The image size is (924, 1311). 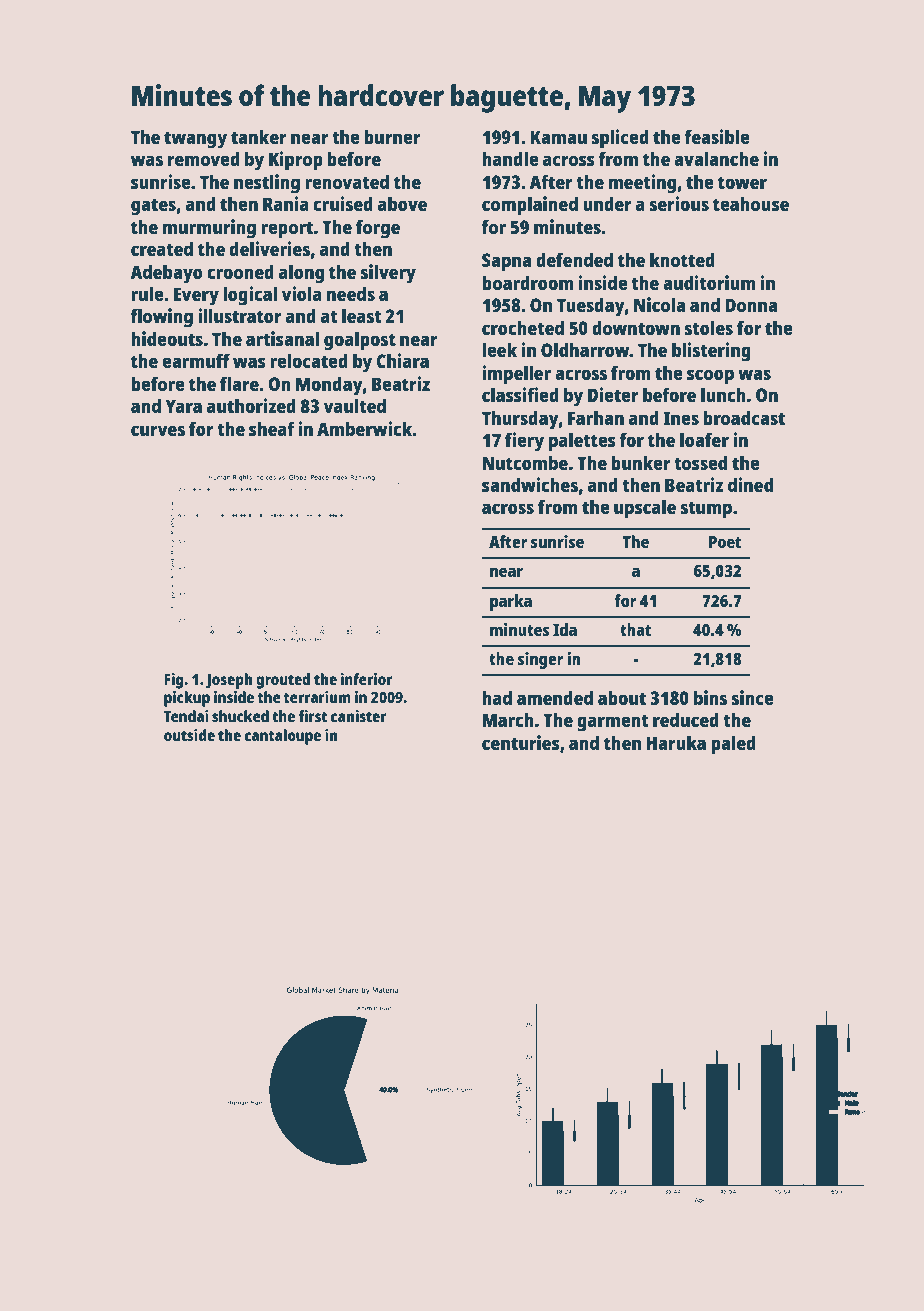 What do you see at coordinates (520, 394) in the screenshot?
I see `classified` at bounding box center [520, 394].
